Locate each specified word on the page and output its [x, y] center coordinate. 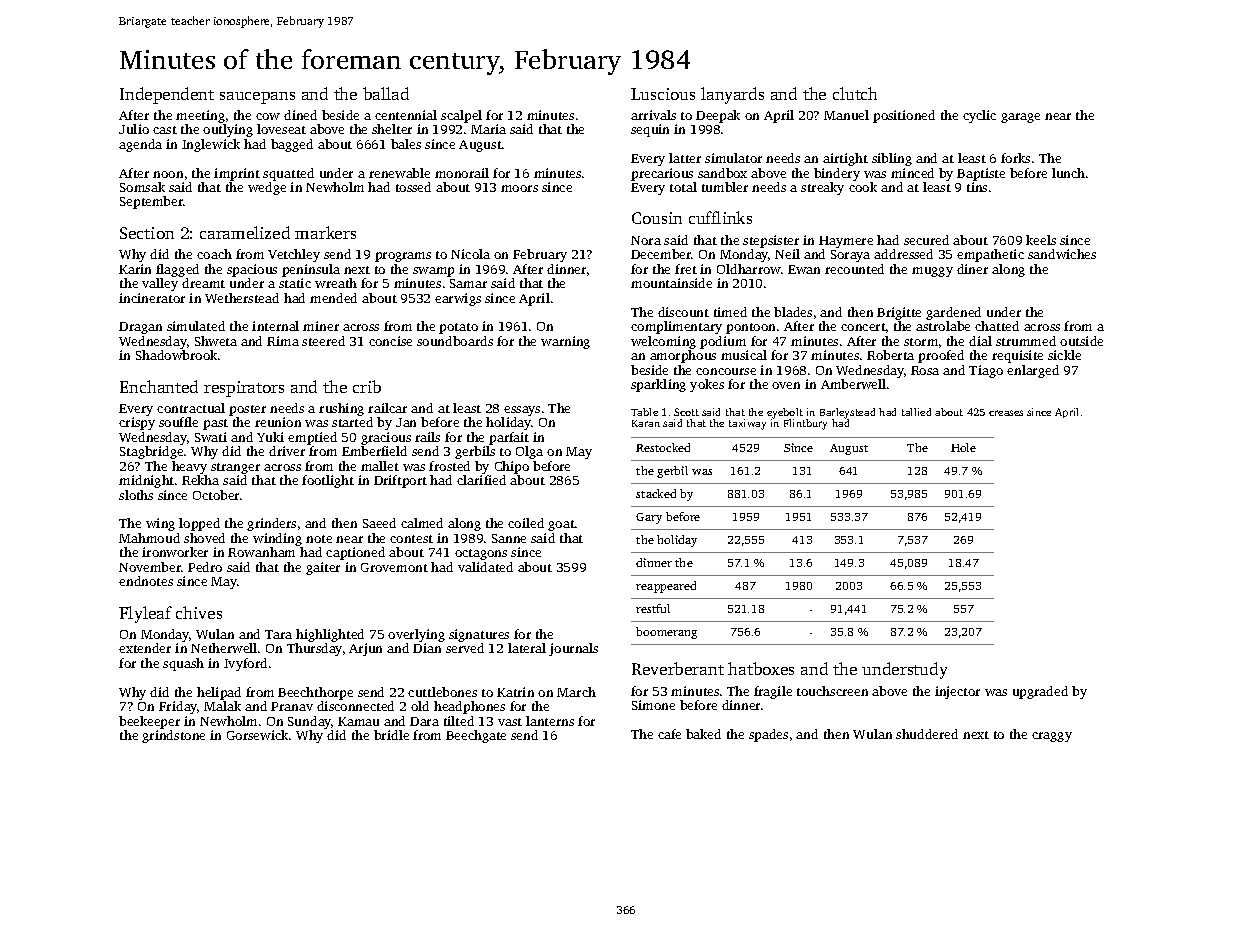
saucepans [257, 98]
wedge [267, 188]
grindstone [173, 736]
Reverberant [678, 668]
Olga [529, 452]
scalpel [461, 116]
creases [1006, 413]
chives [199, 612]
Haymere [846, 242]
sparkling [658, 385]
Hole [963, 447]
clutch [855, 93]
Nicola [470, 254]
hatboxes [761, 668]
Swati [211, 437]
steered [323, 341]
